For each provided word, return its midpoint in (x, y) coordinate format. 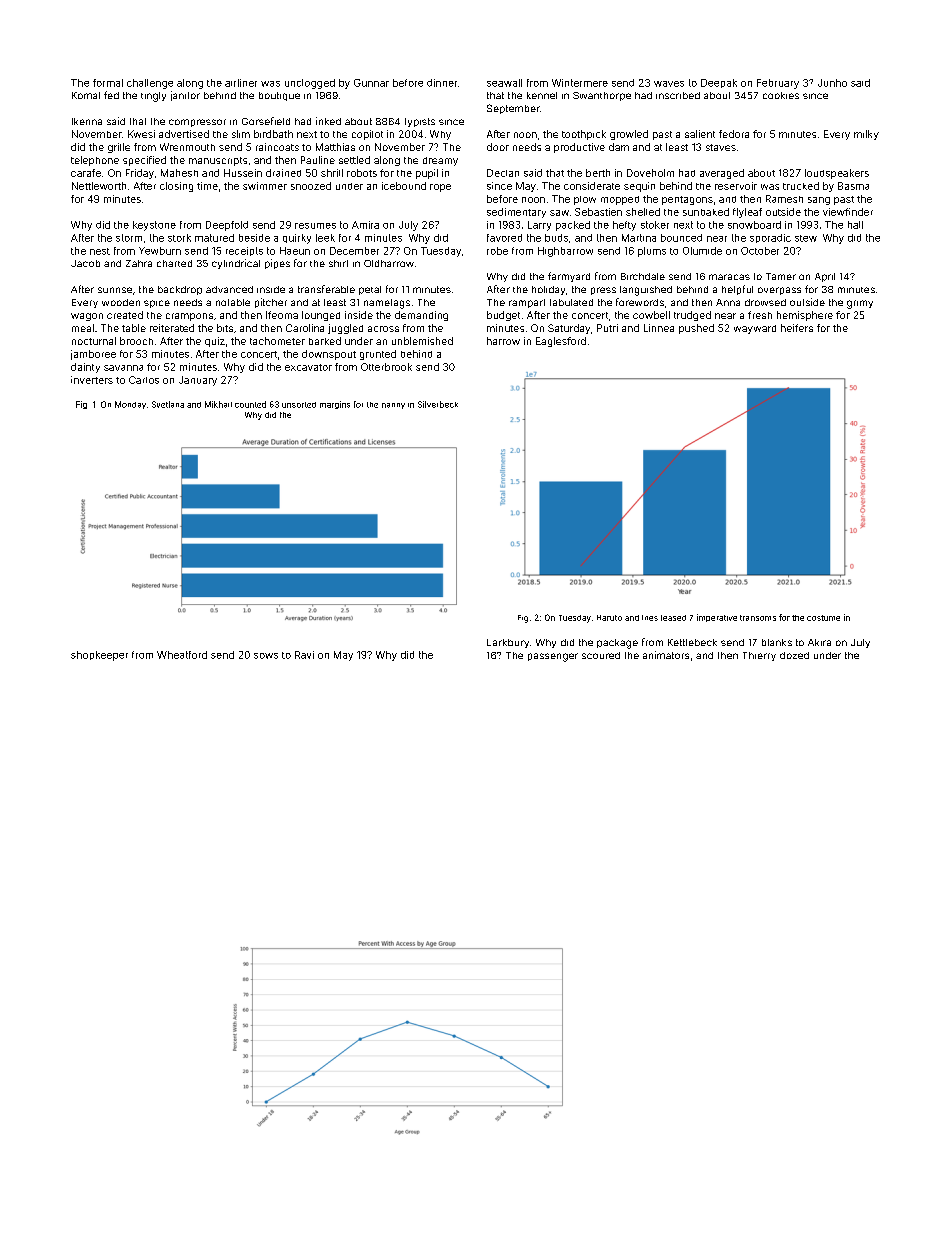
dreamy (440, 161)
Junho (832, 83)
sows (266, 656)
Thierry (759, 656)
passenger (553, 657)
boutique (279, 96)
